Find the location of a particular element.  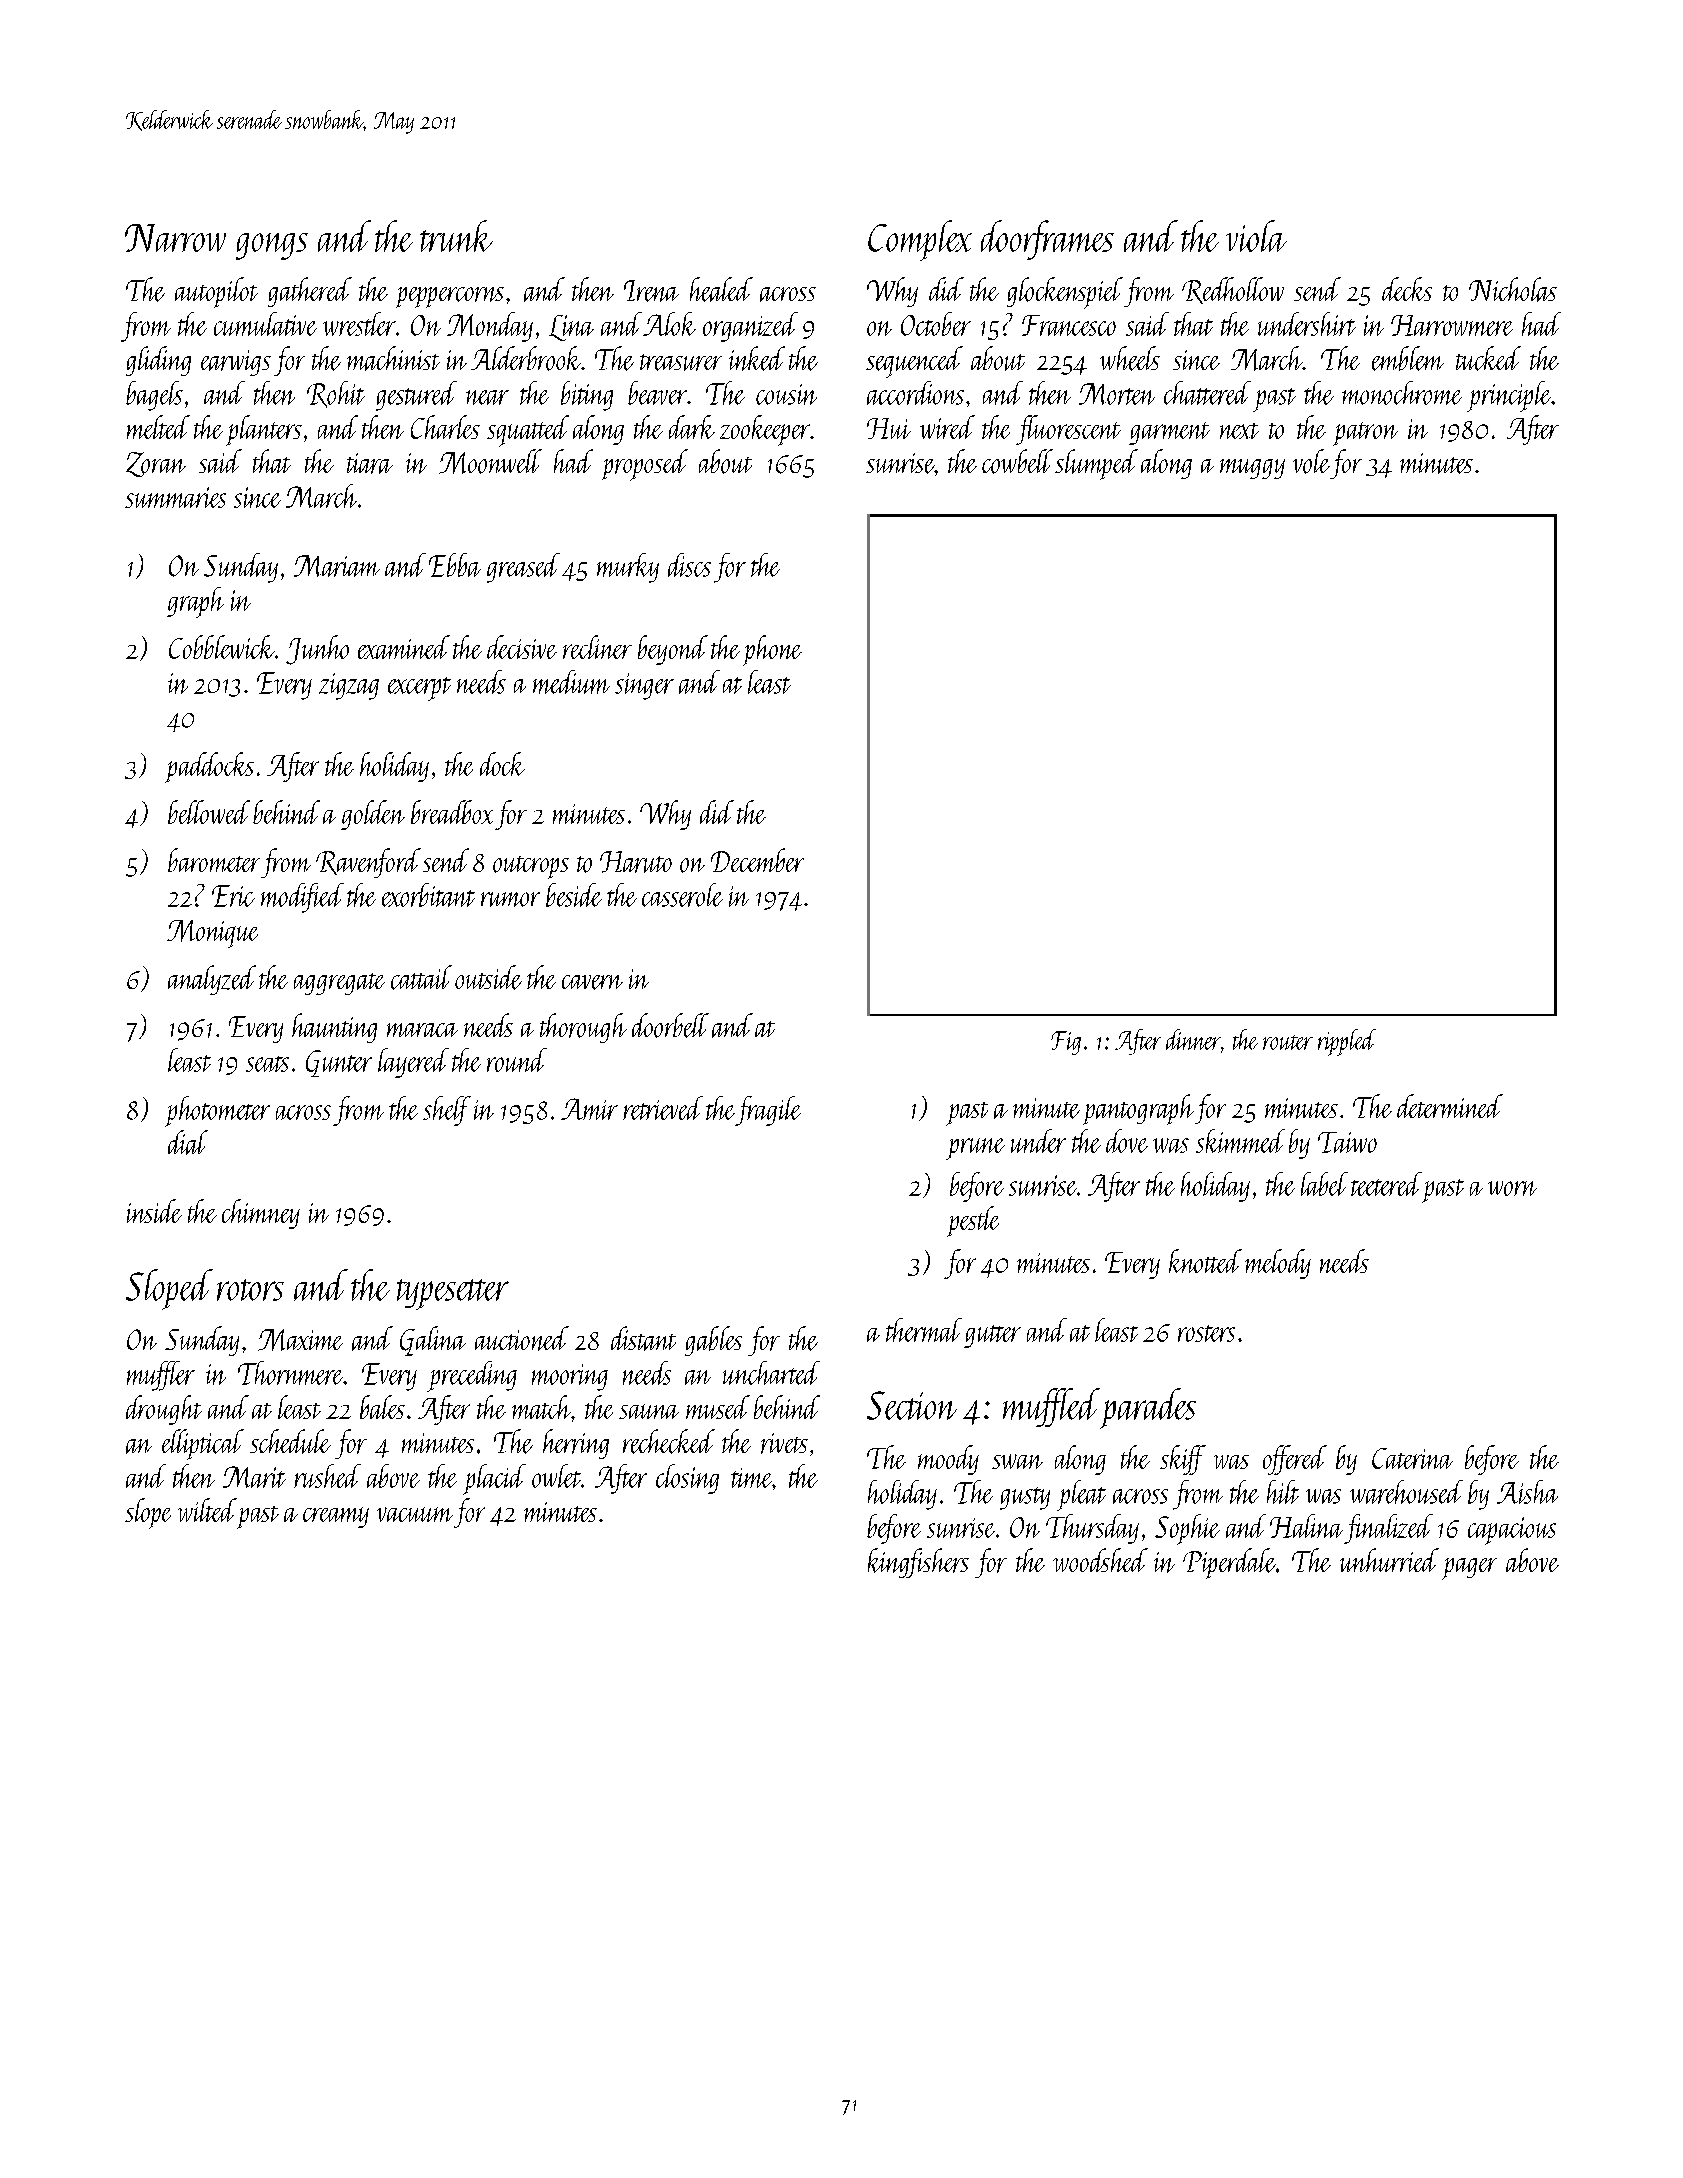

discs is located at coordinates (689, 565).
